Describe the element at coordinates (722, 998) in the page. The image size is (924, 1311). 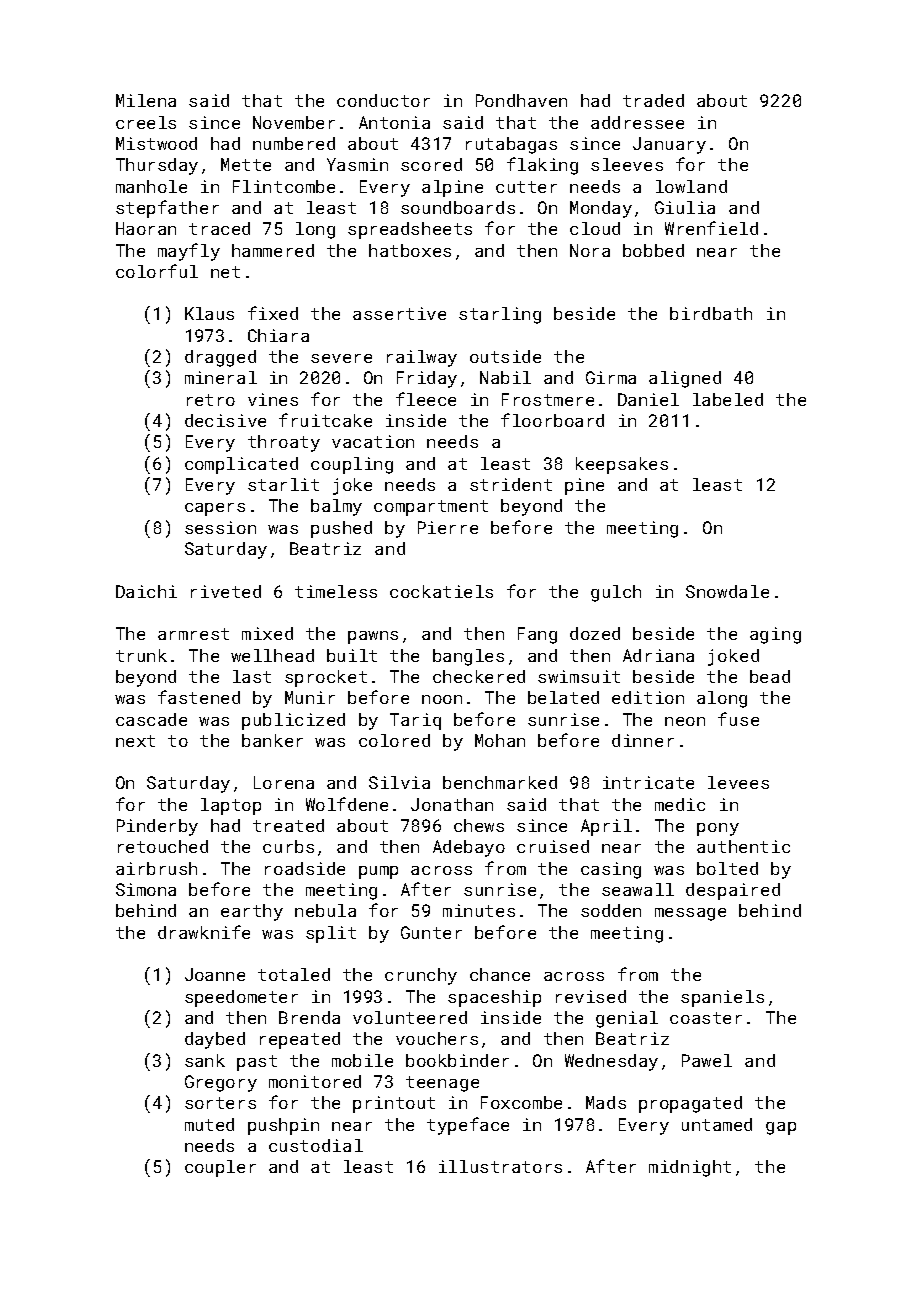
I see `spaniels` at that location.
